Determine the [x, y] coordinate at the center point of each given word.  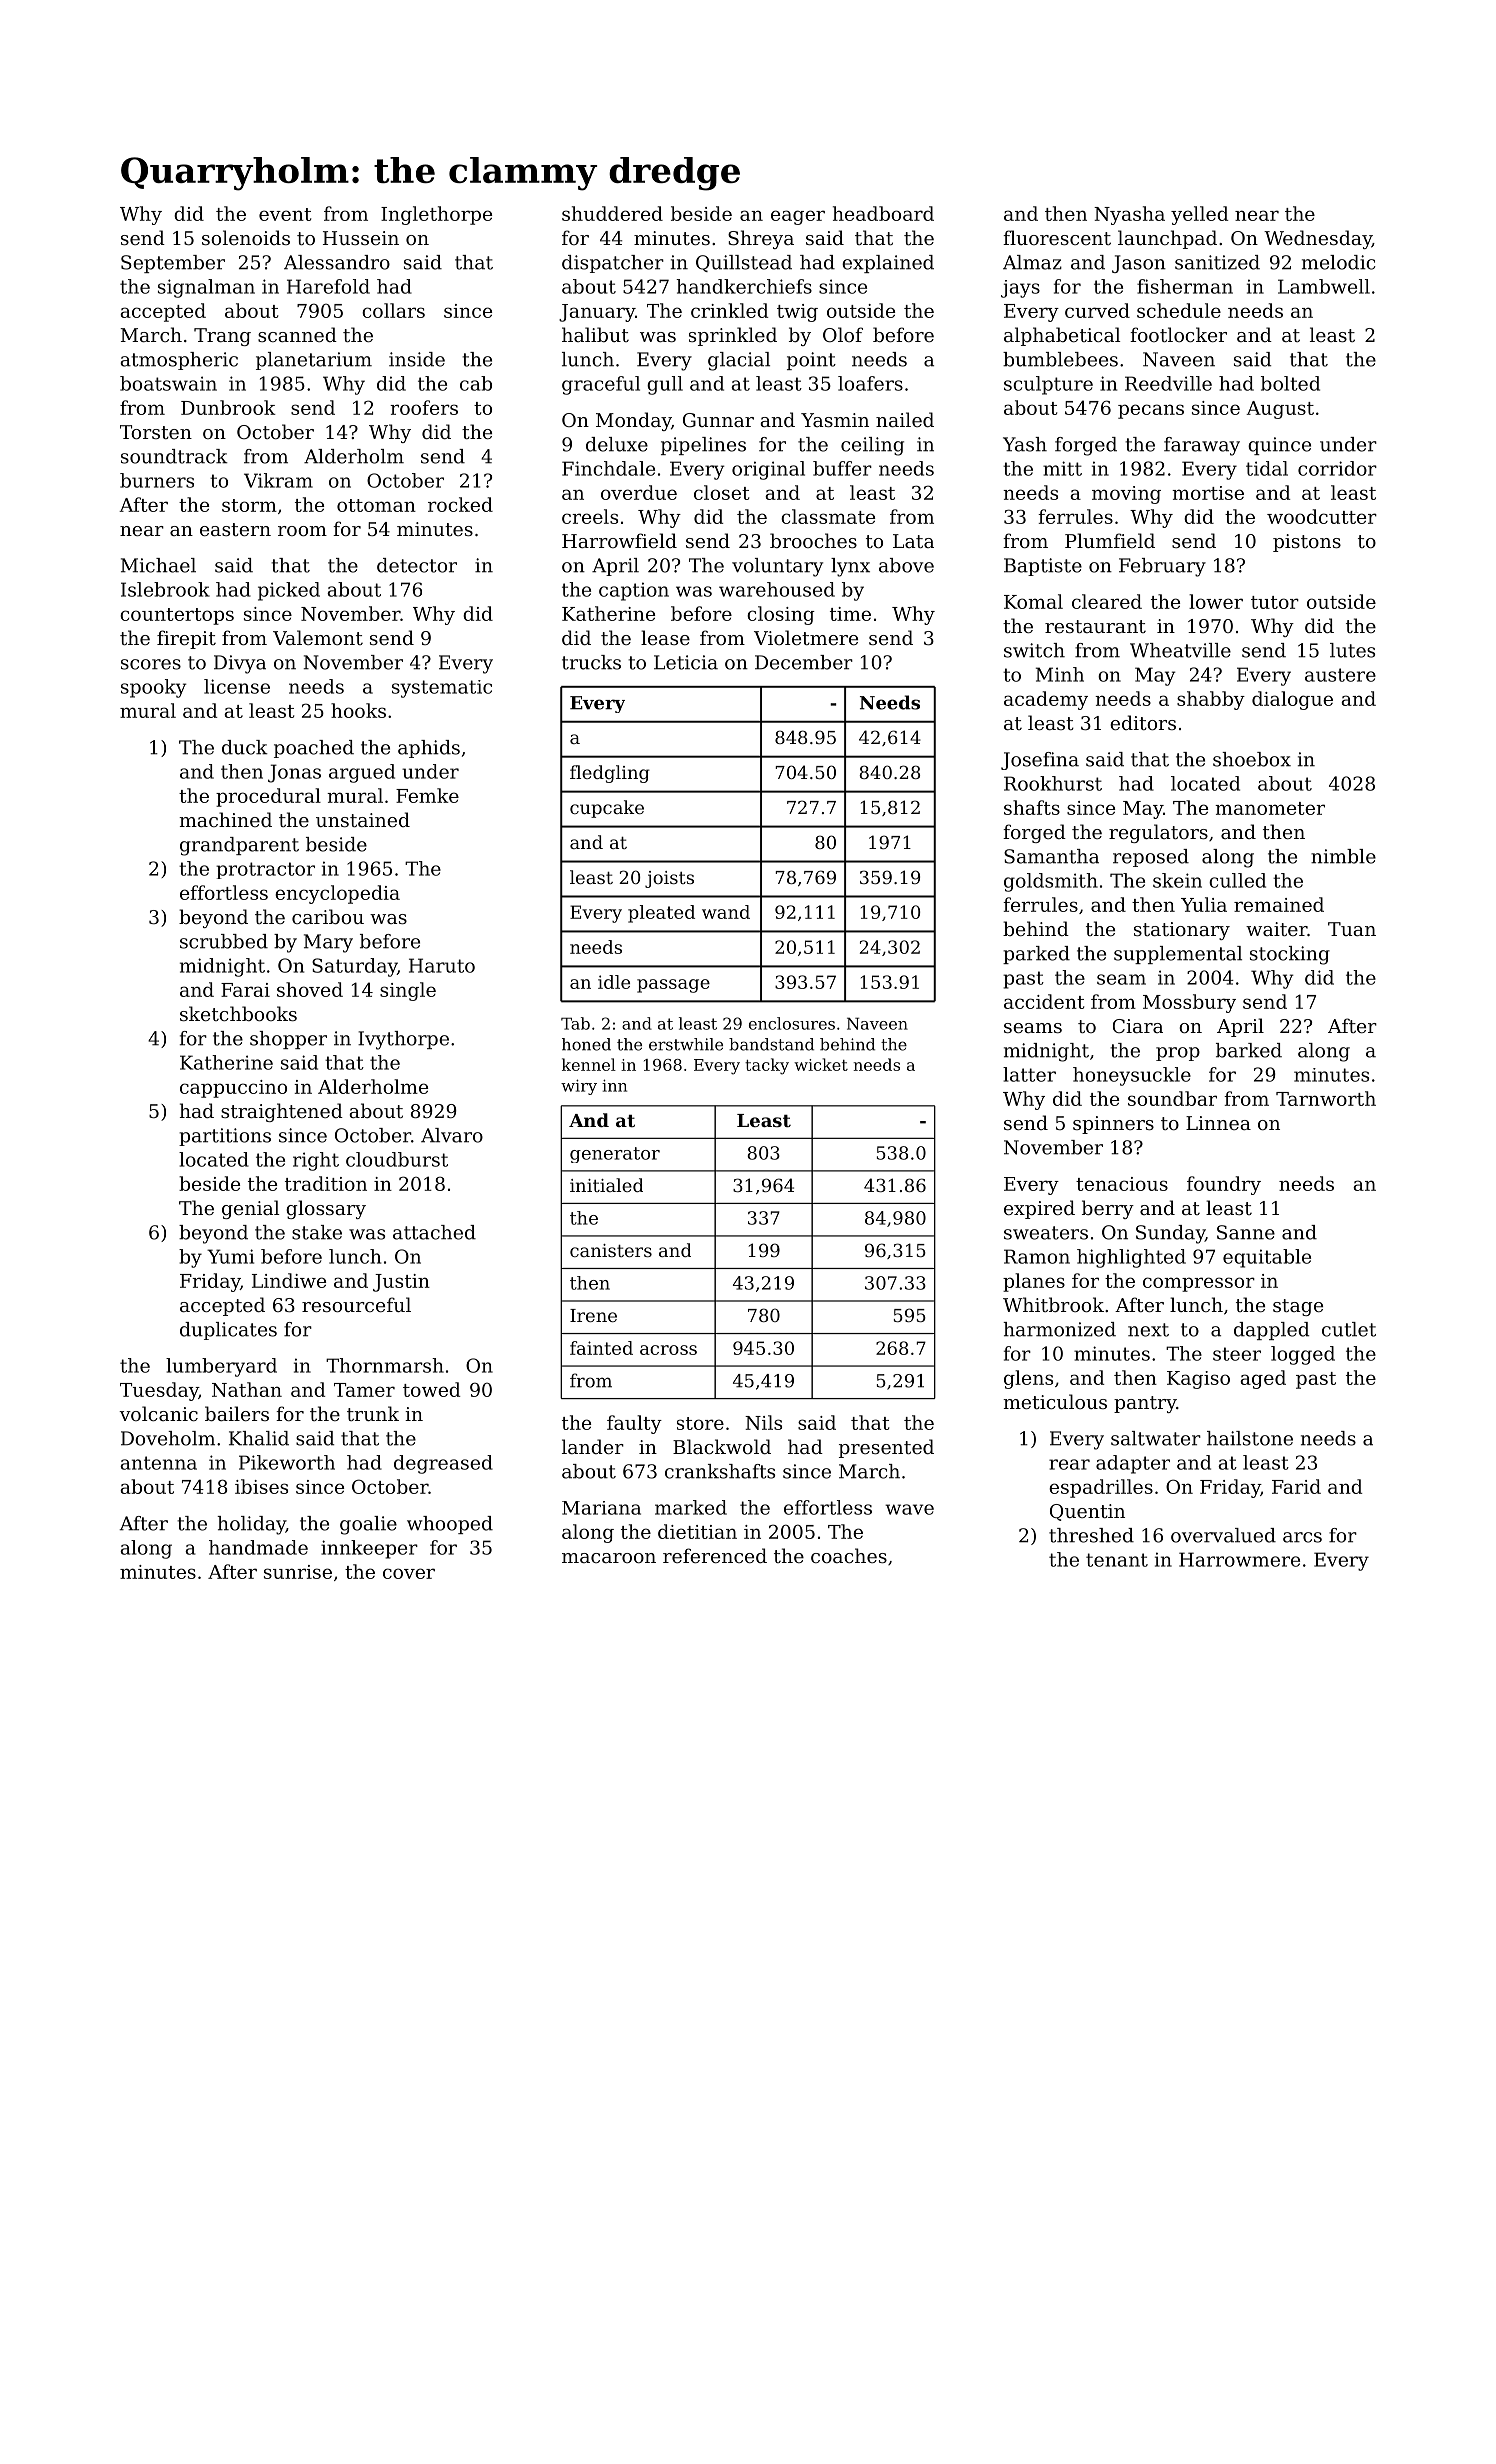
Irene [593, 1315]
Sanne [1246, 1232]
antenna [158, 1463]
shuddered [612, 213]
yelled [1199, 215]
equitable [1267, 1258]
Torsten [156, 432]
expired [1039, 1209]
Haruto [442, 965]
